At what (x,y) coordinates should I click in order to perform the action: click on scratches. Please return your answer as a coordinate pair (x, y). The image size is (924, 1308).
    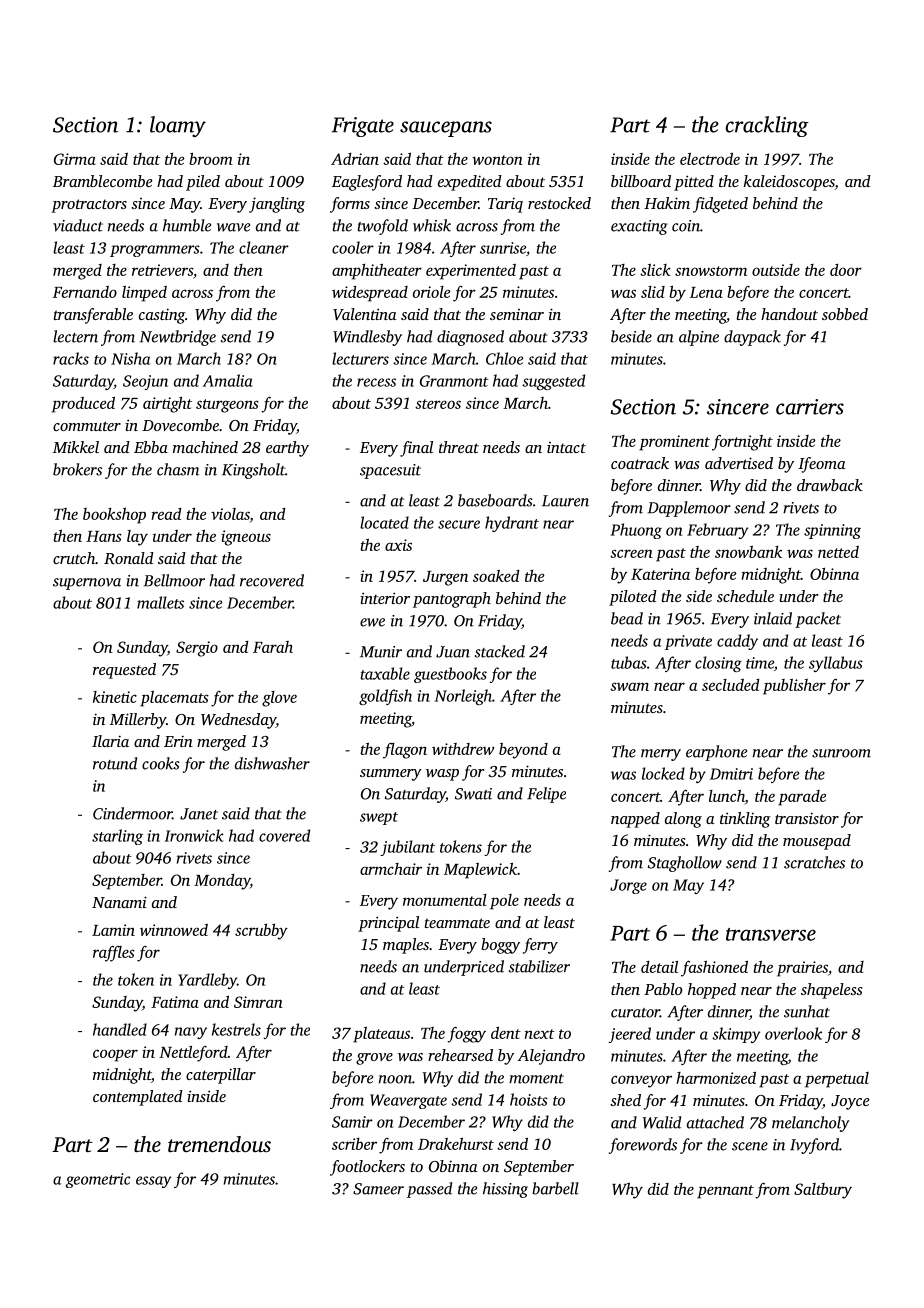
    Looking at the image, I should click on (814, 862).
